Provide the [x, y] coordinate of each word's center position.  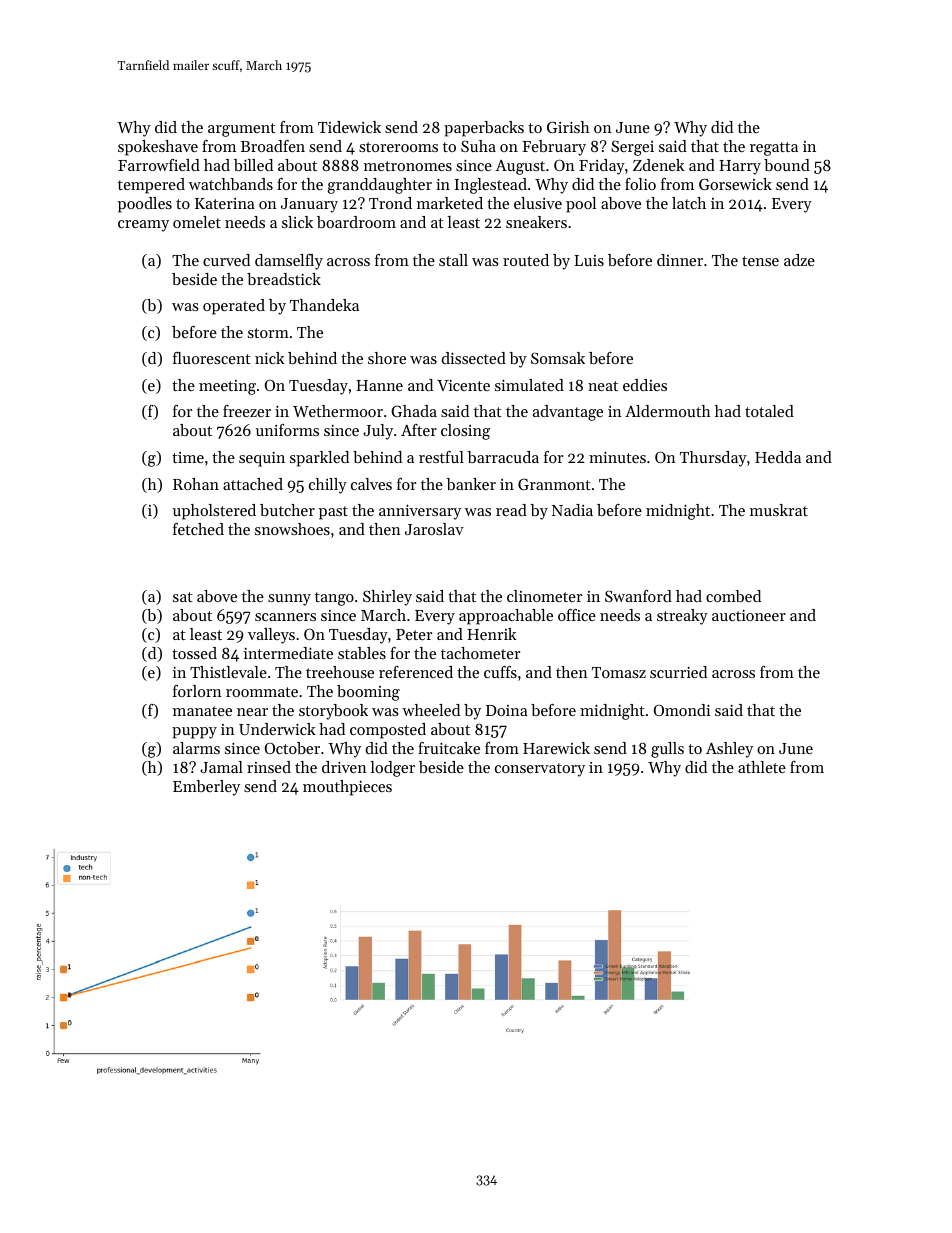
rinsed [269, 767]
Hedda [778, 457]
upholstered [214, 512]
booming [368, 693]
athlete [762, 767]
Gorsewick [735, 184]
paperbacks [484, 129]
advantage [568, 413]
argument [242, 130]
